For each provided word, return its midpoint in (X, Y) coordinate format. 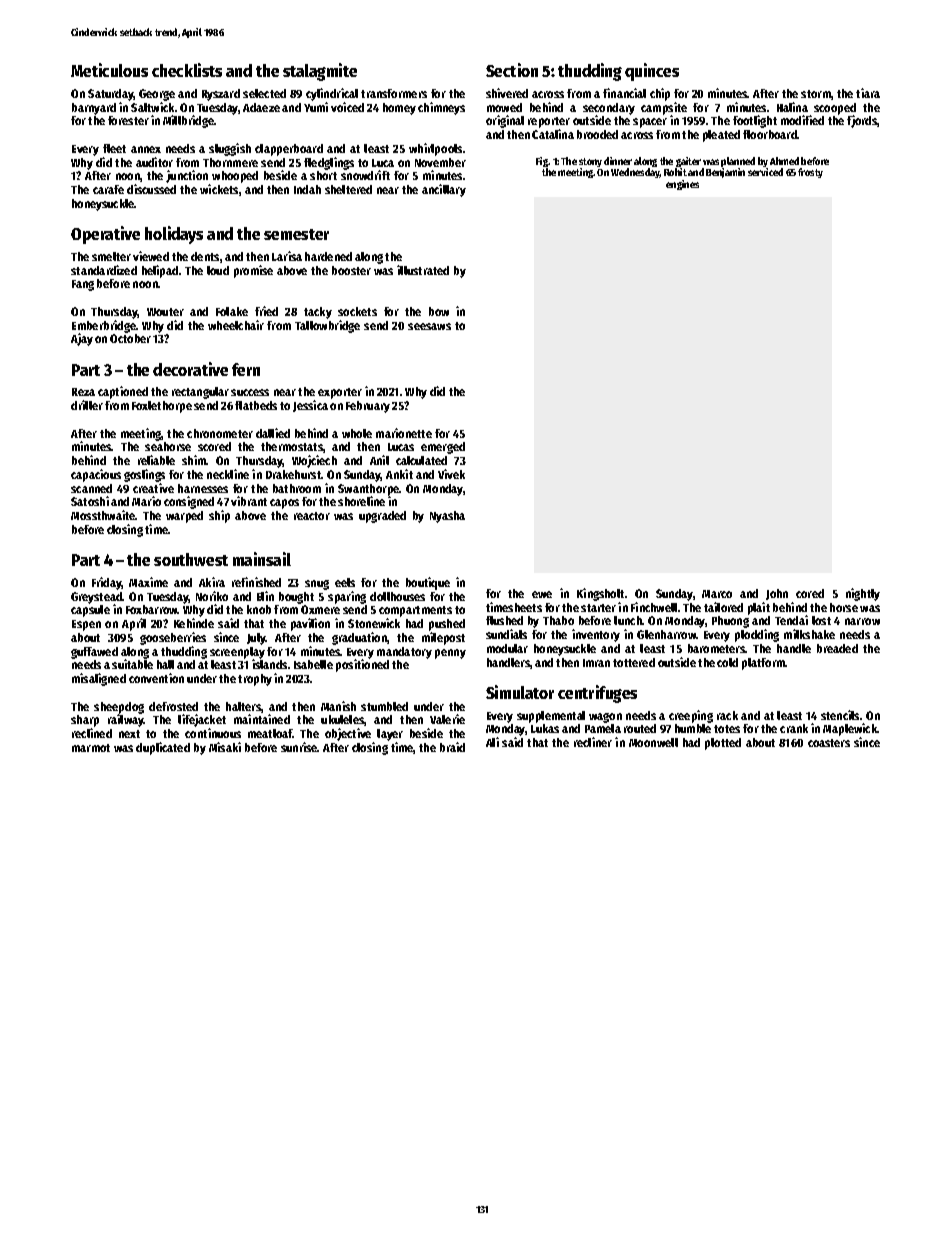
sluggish (230, 149)
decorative (190, 369)
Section (512, 70)
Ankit (399, 474)
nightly (863, 594)
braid (452, 747)
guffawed (94, 653)
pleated (721, 136)
